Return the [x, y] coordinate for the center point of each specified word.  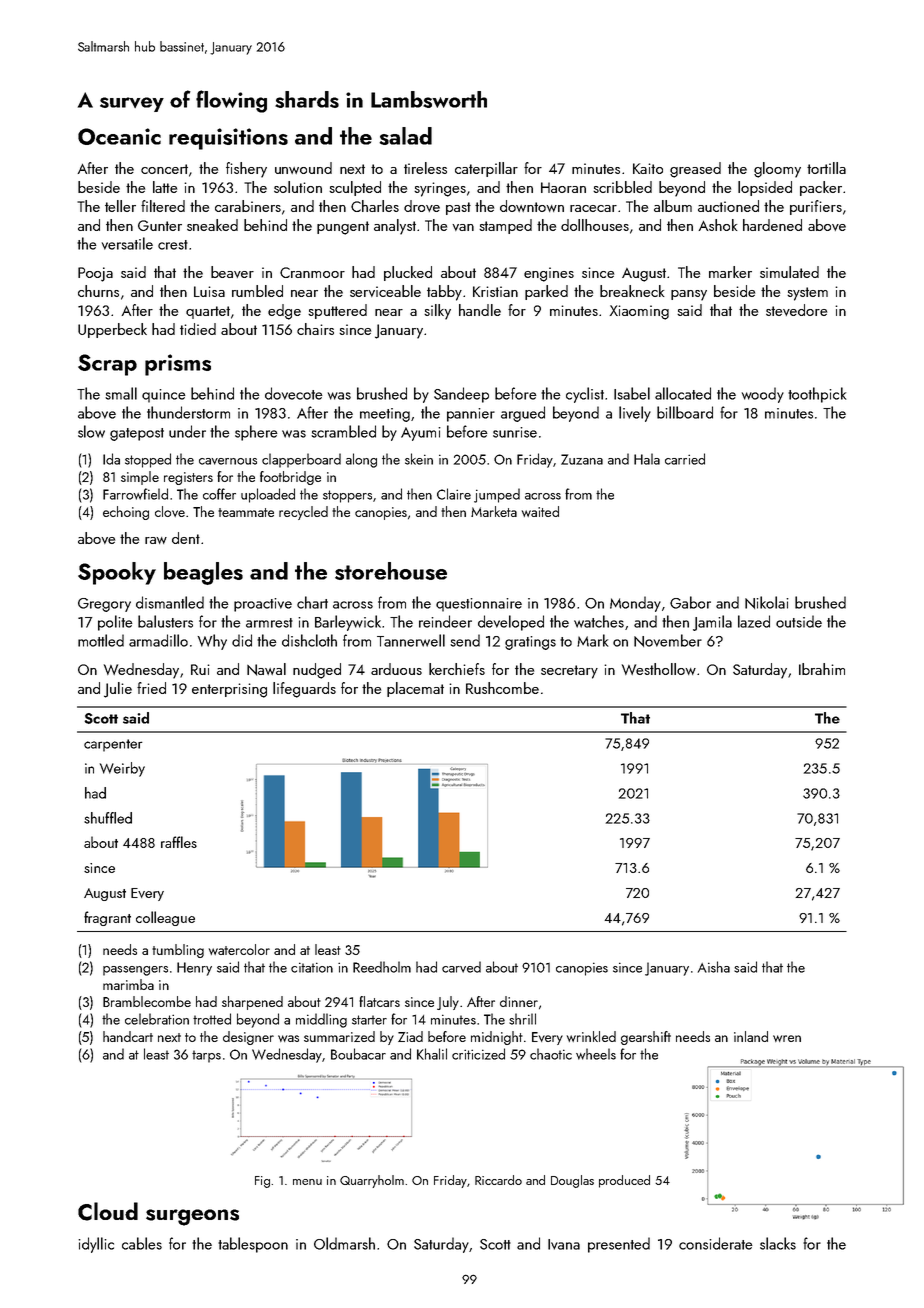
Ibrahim [822, 669]
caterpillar [486, 169]
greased [695, 170]
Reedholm [382, 967]
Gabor [690, 602]
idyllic [96, 1245]
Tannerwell [411, 640]
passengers [135, 971]
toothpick [817, 395]
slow [91, 431]
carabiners [248, 206]
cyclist [585, 395]
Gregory [104, 605]
